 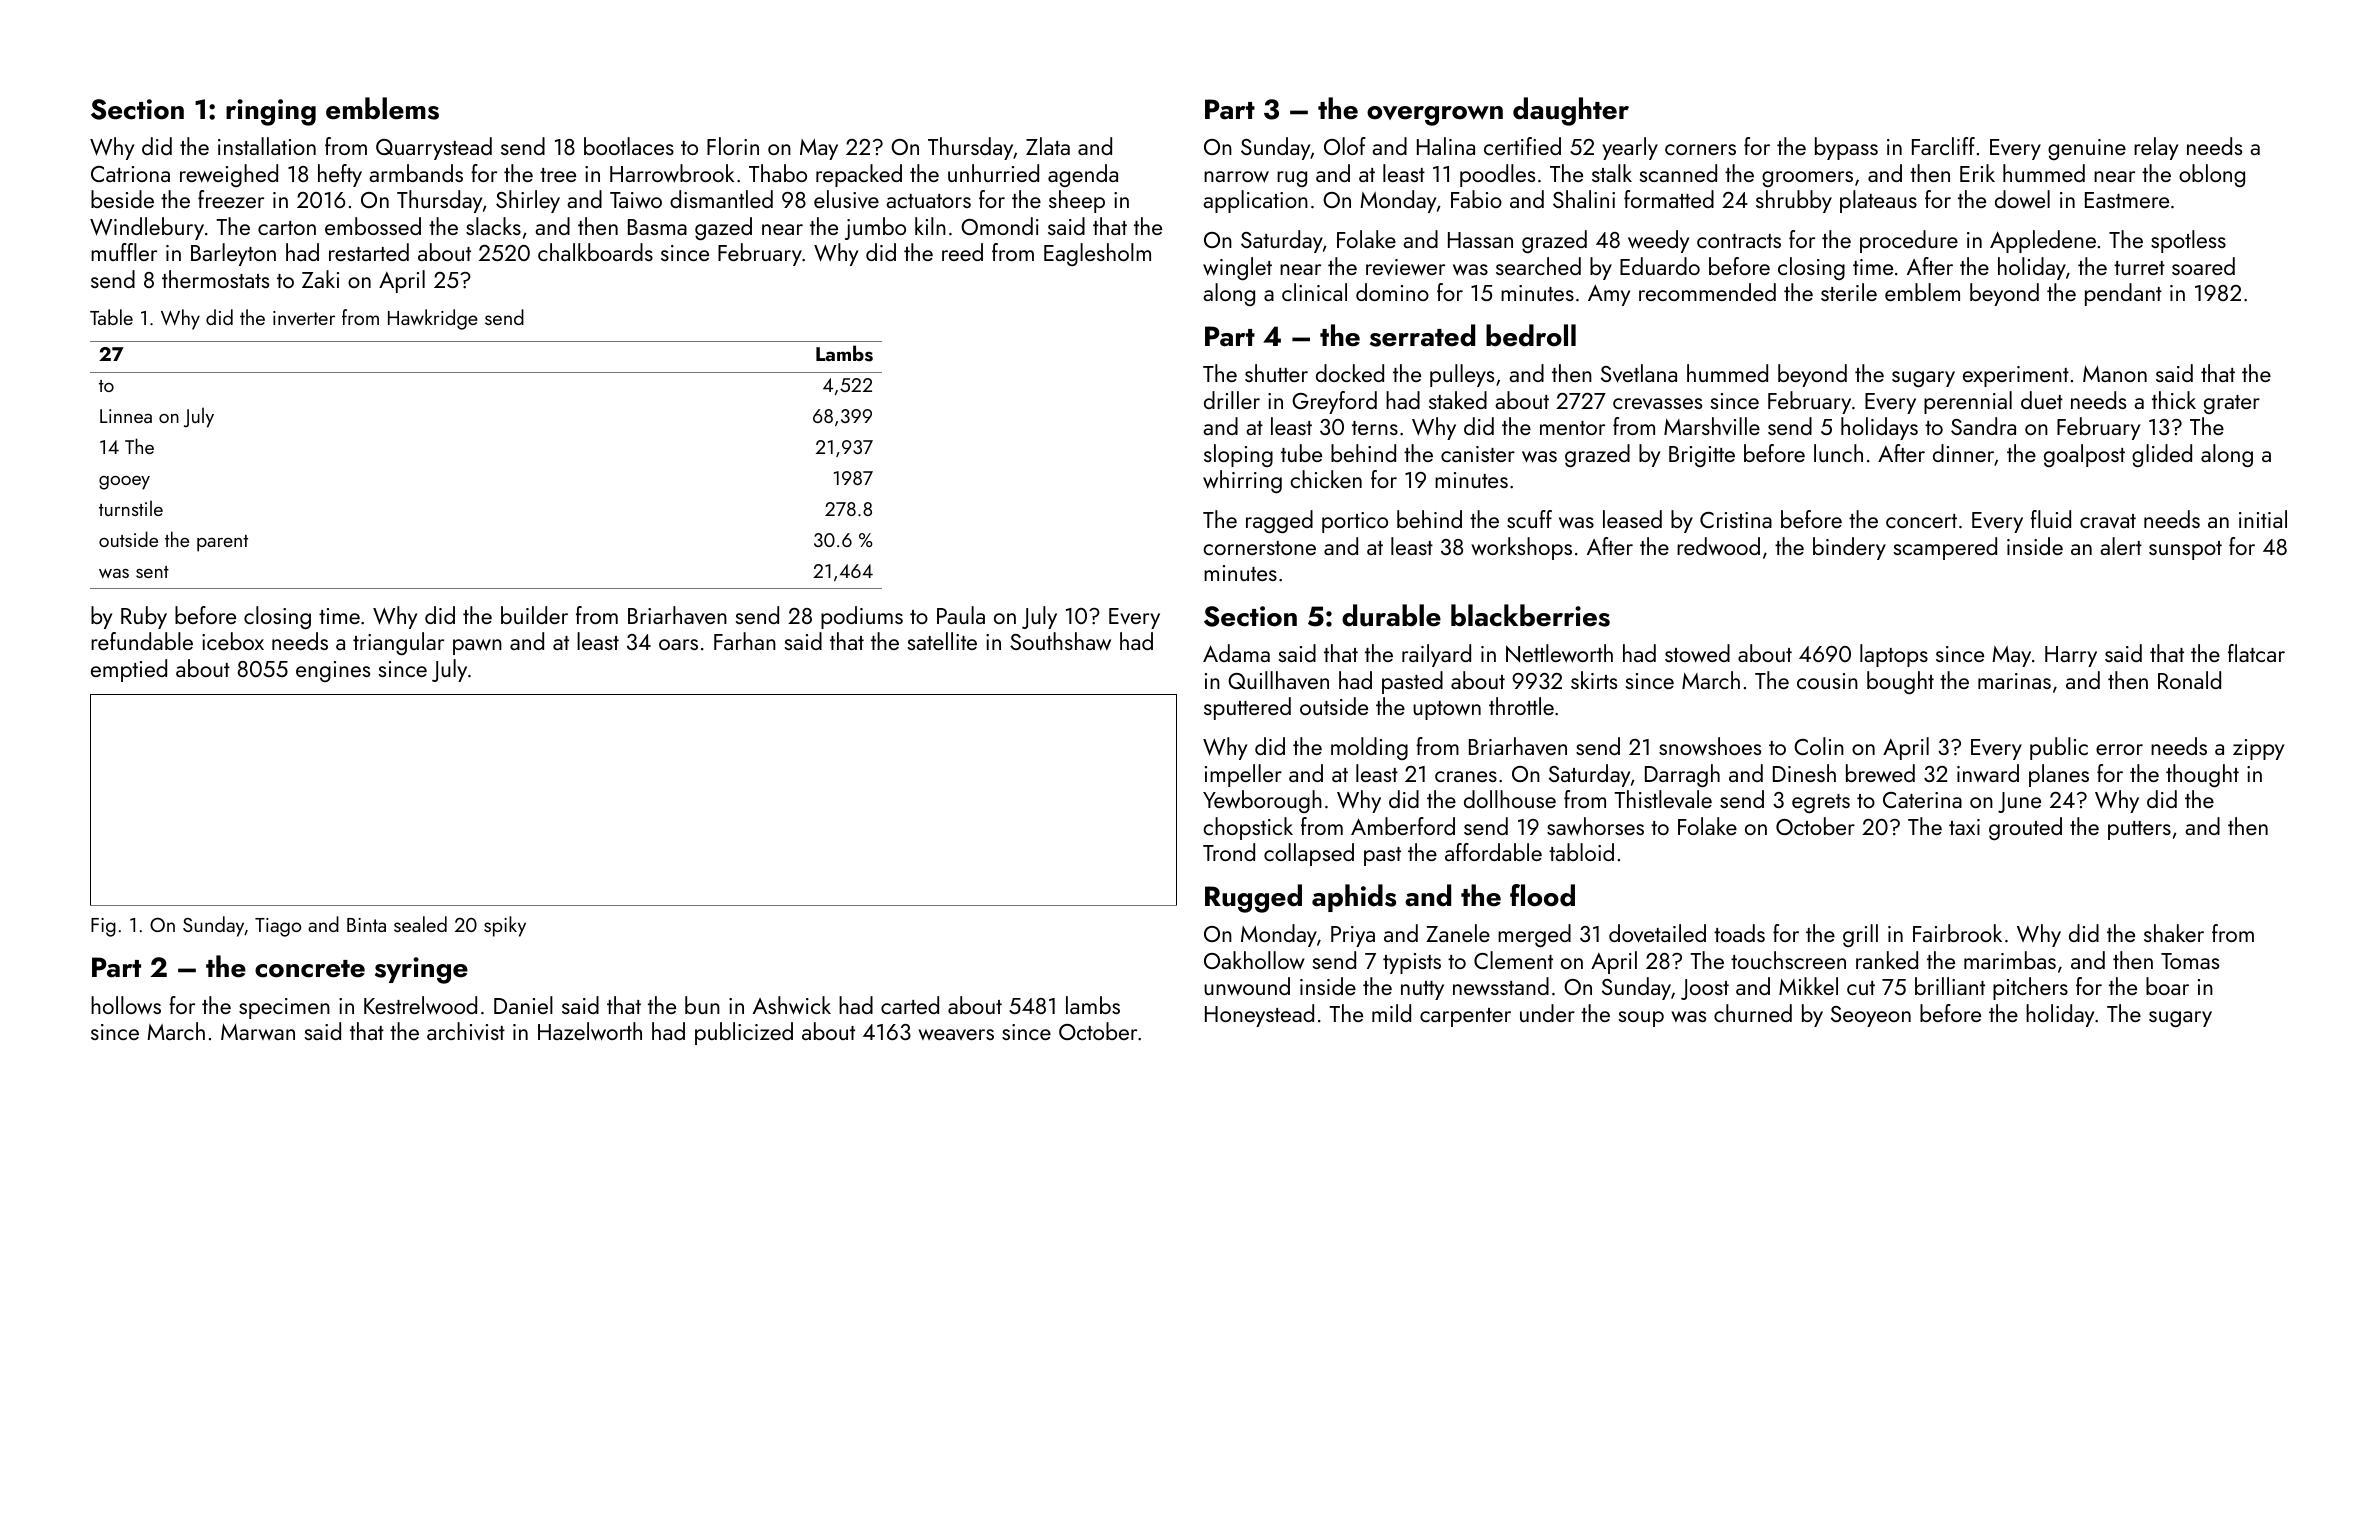 What do you see at coordinates (433, 319) in the page?
I see `Hawkridge` at bounding box center [433, 319].
